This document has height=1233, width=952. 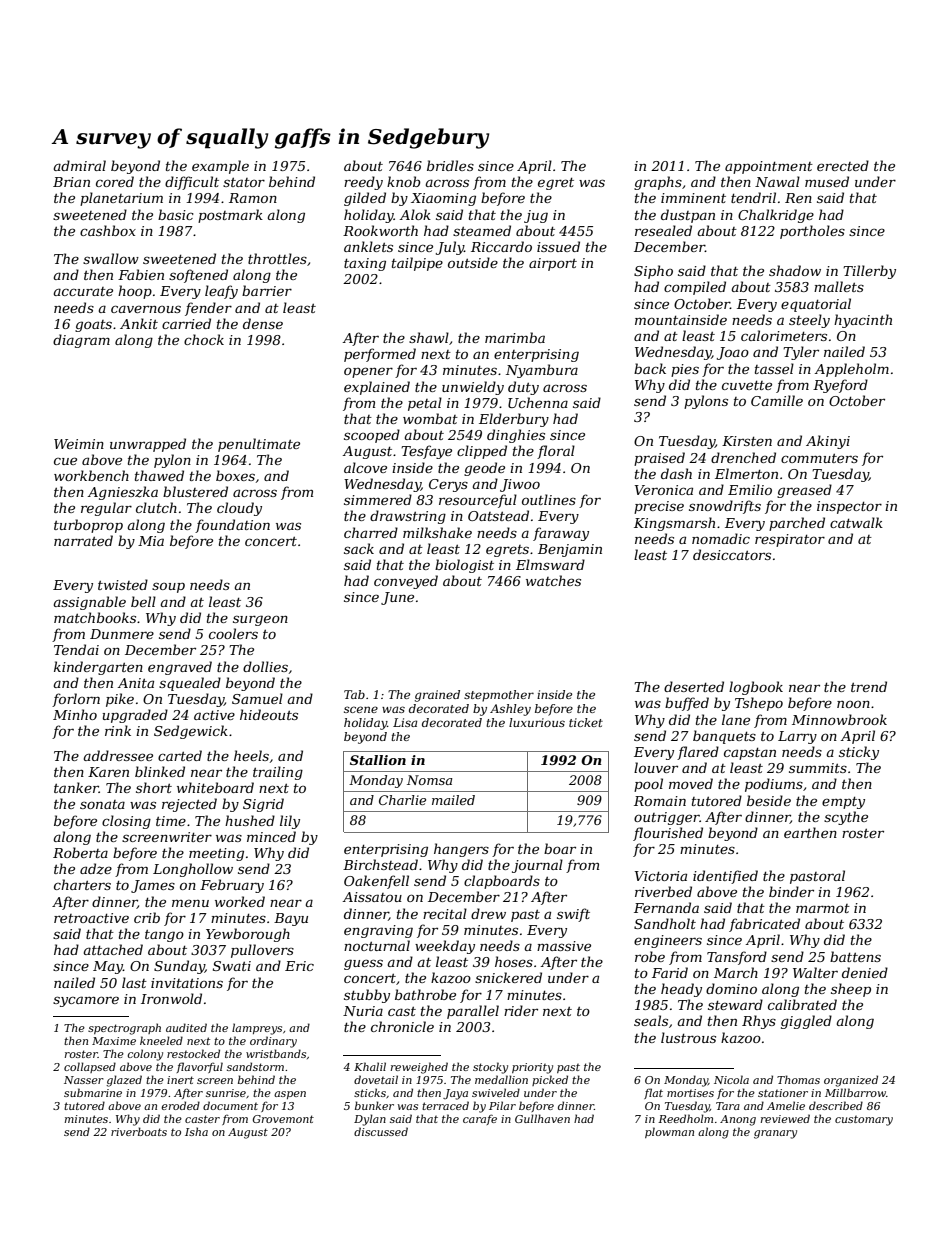 What do you see at coordinates (501, 246) in the document?
I see `Riccardo` at bounding box center [501, 246].
